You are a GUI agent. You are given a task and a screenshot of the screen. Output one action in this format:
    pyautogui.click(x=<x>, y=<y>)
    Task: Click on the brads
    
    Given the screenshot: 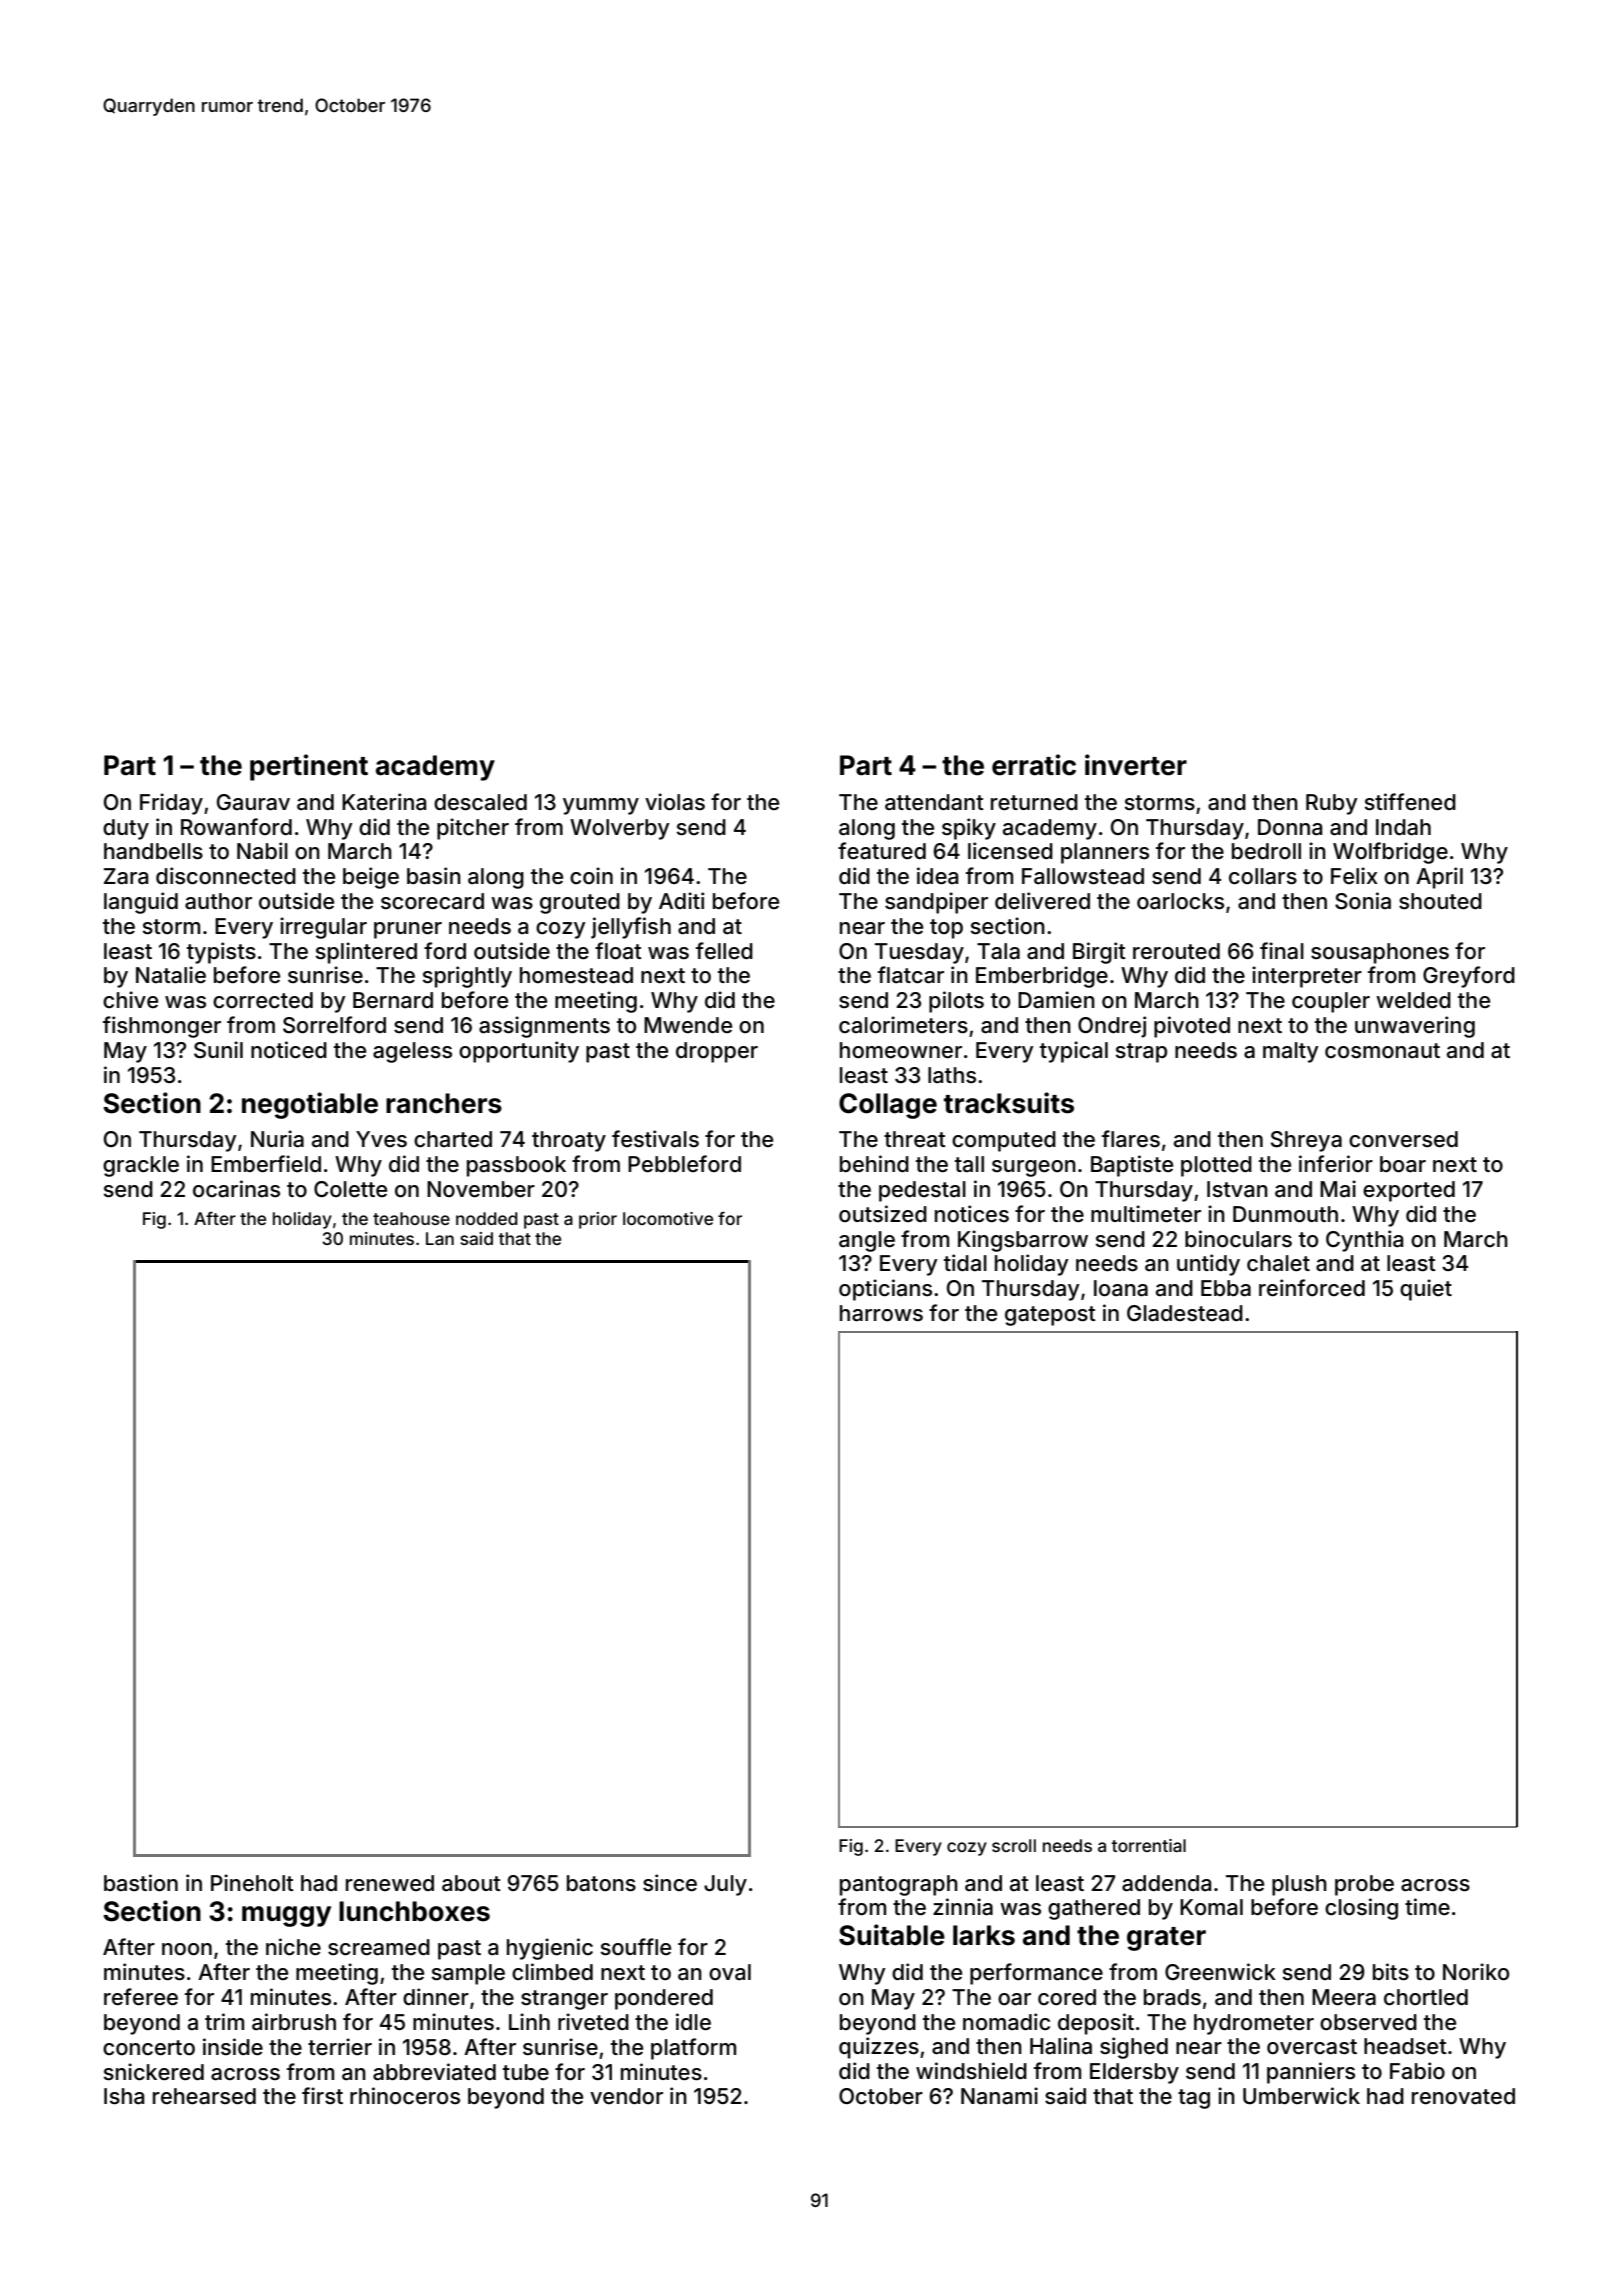 What is the action you would take?
    pyautogui.click(x=1172, y=1997)
